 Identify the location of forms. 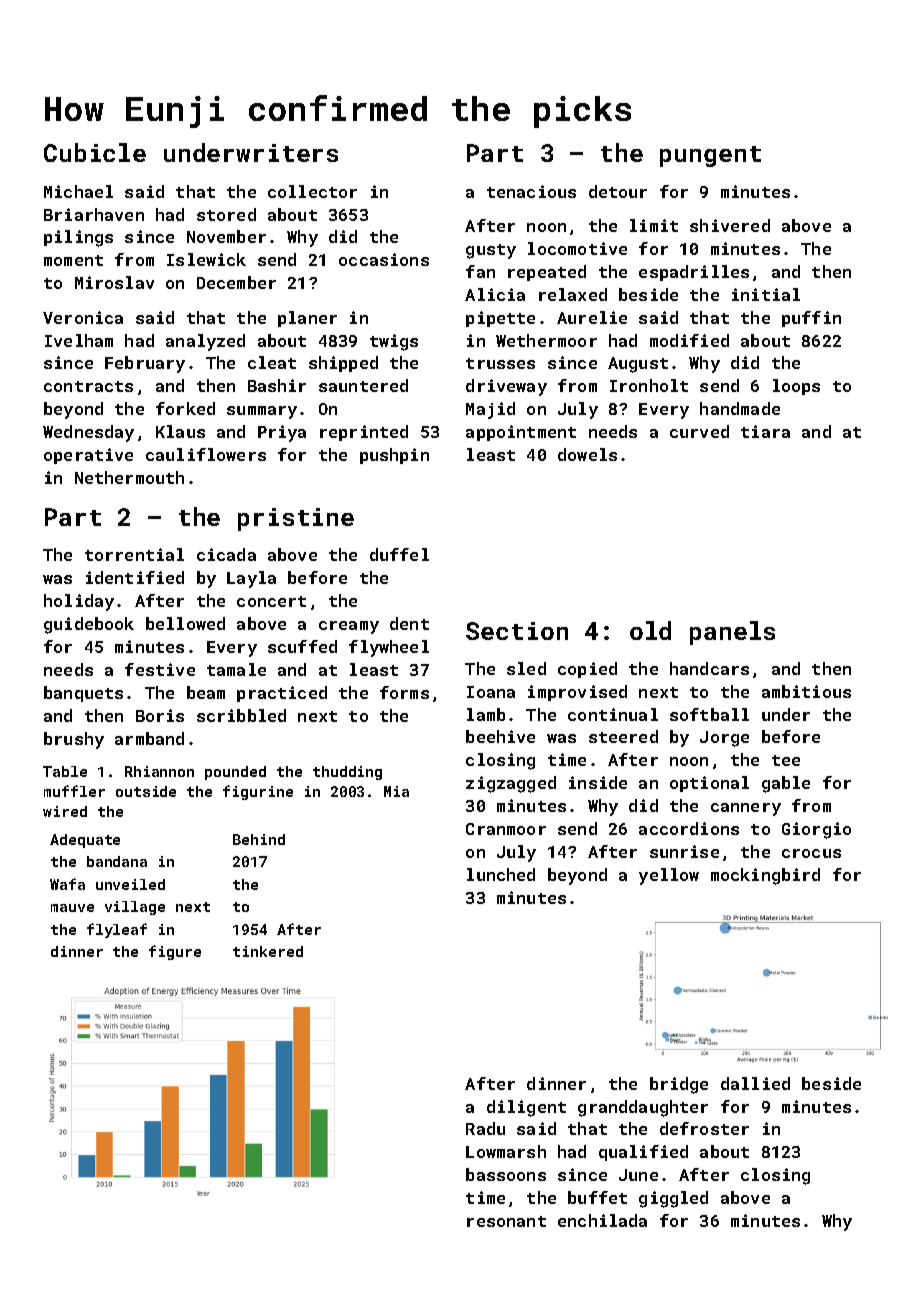
(404, 692).
